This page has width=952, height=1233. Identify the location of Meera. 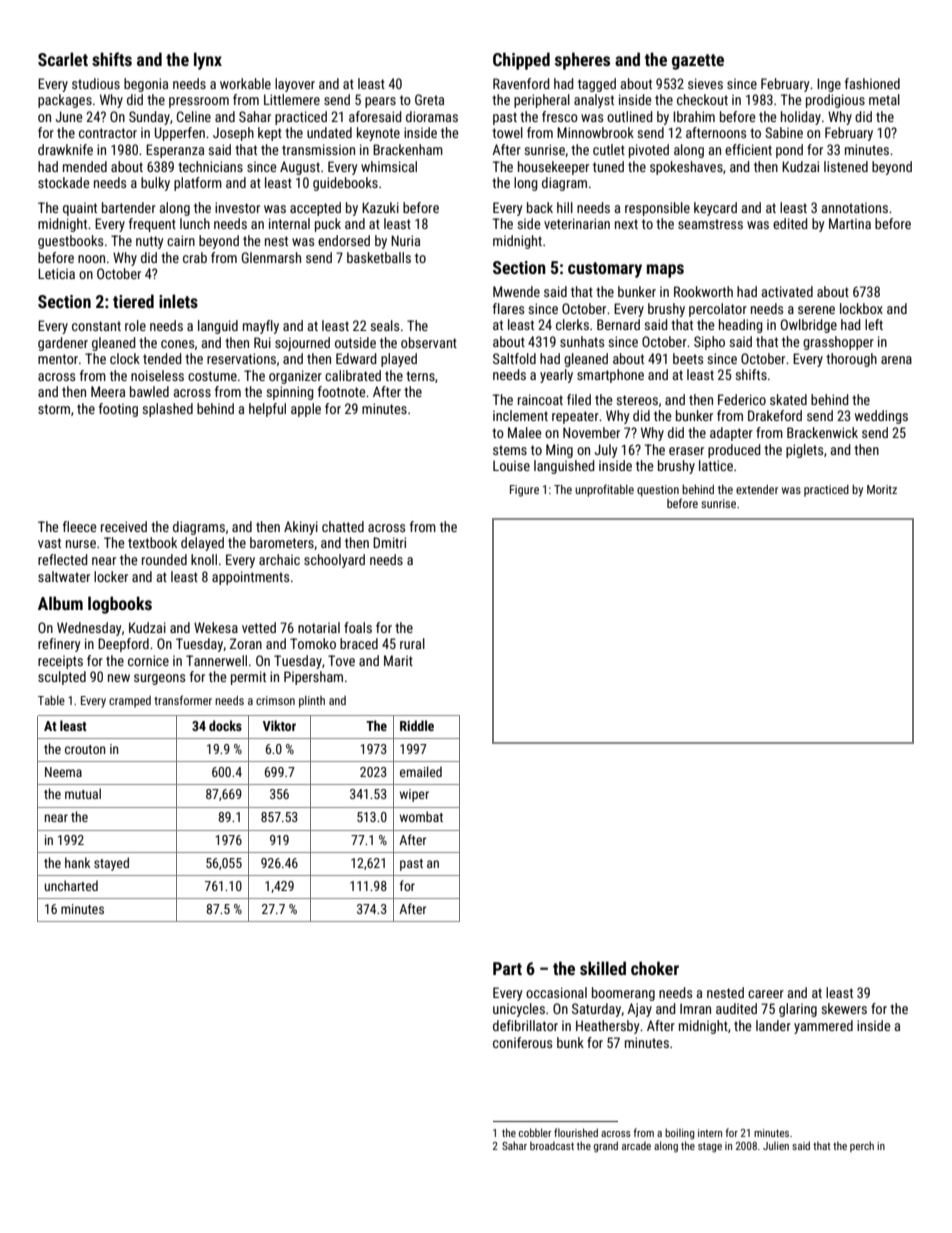
(108, 391).
